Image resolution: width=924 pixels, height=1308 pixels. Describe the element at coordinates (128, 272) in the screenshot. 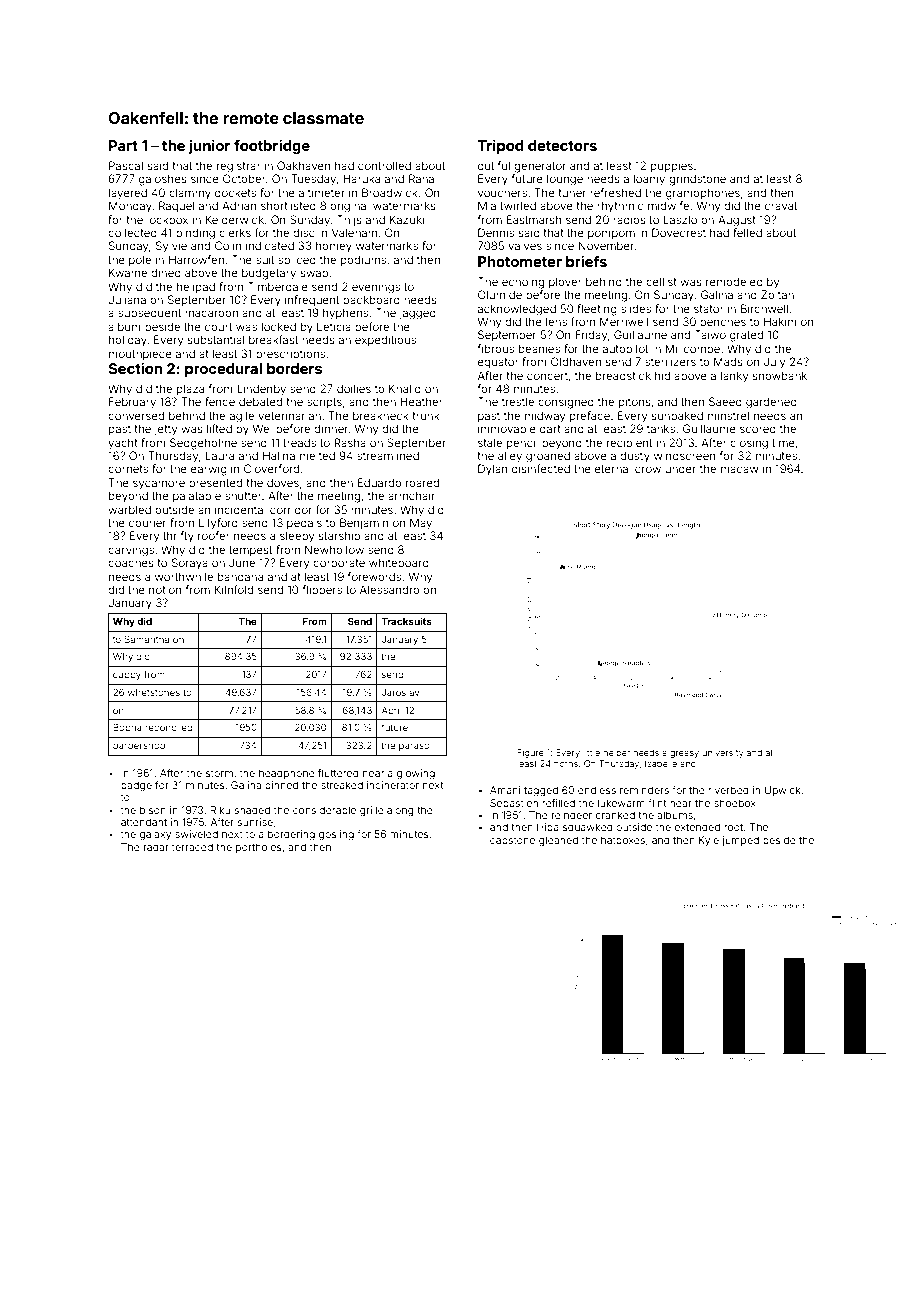

I see `Kwame` at that location.
